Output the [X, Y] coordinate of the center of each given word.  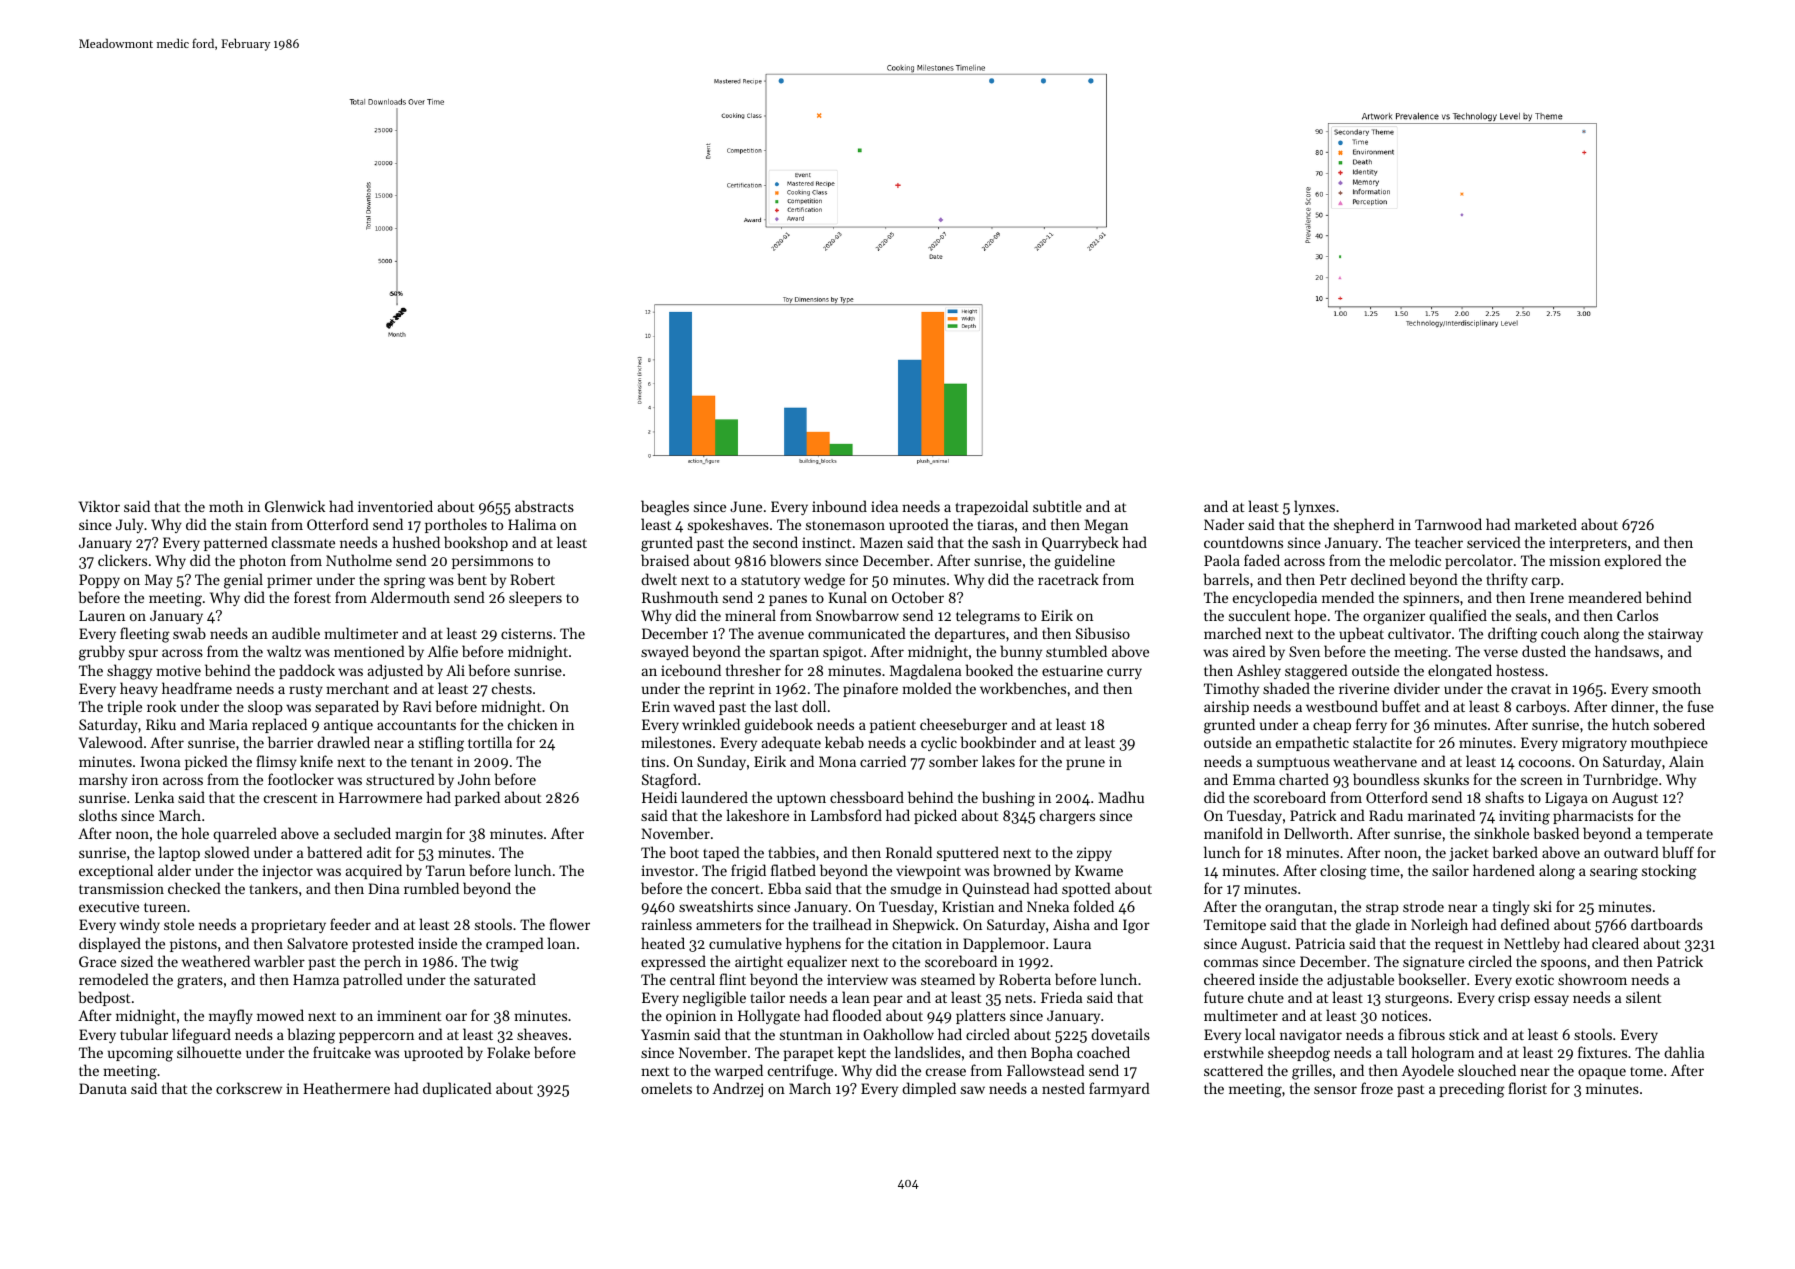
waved [694, 706]
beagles [665, 508]
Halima [532, 524]
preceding [1472, 1090]
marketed [1546, 524]
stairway [1675, 635]
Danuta [103, 1088]
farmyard [1119, 1089]
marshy [103, 780]
